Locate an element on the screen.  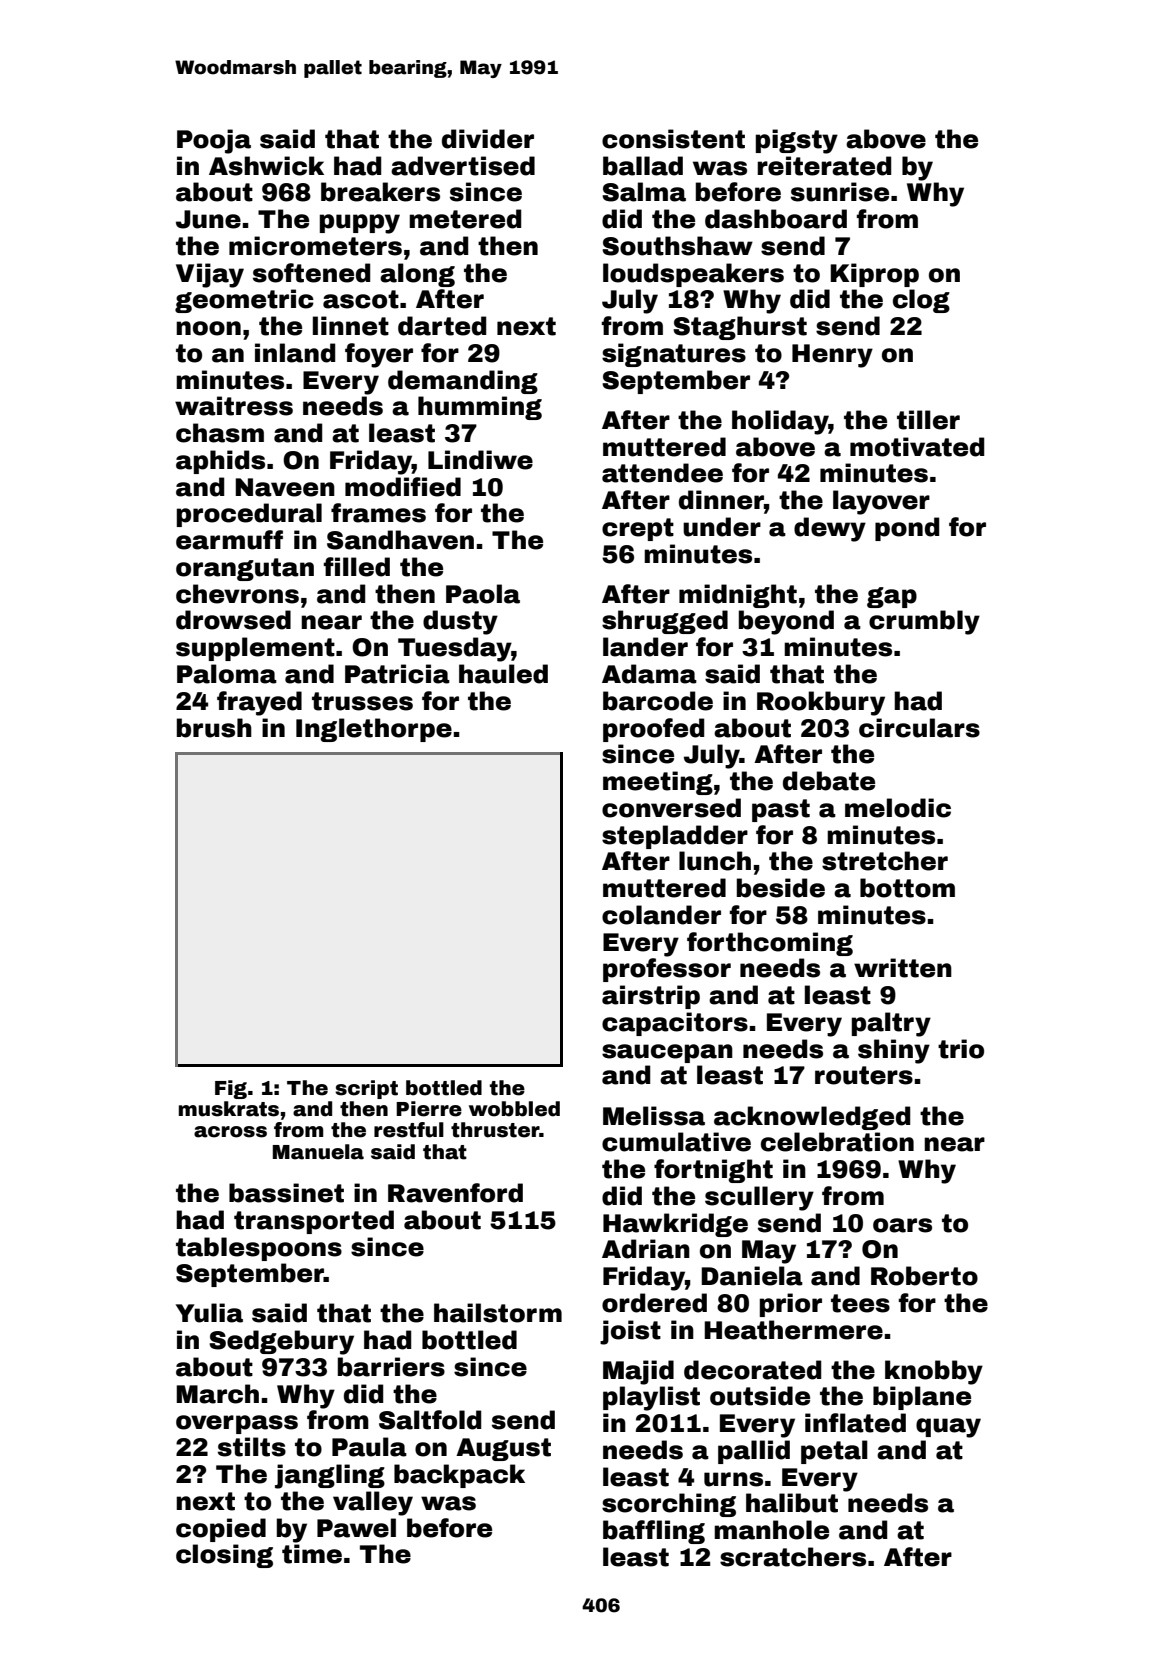
oars is located at coordinates (902, 1225).
